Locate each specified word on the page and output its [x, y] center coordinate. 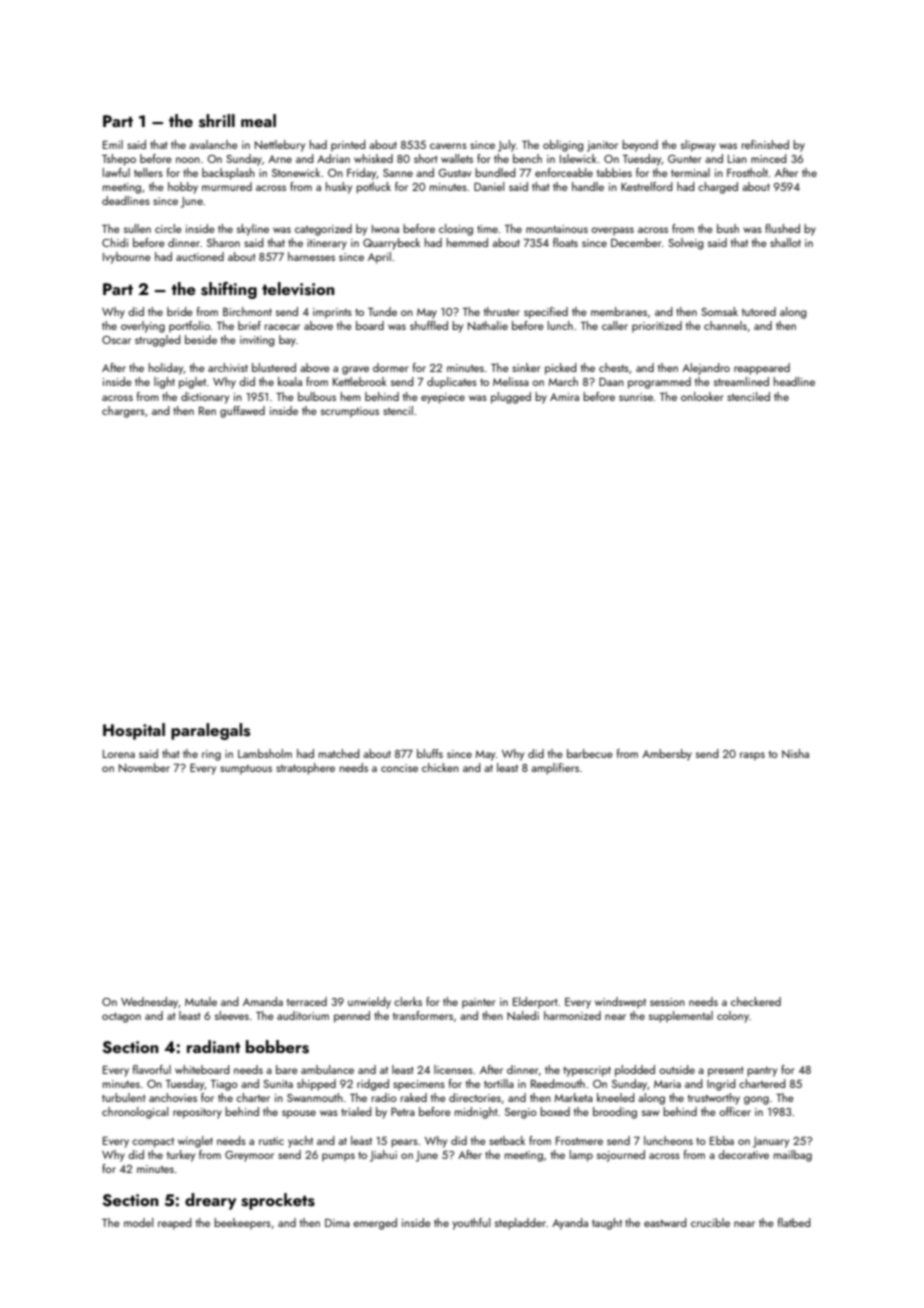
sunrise [636, 397]
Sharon [223, 242]
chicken [440, 767]
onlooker [702, 396]
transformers [423, 1015]
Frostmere [579, 1141]
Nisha [795, 753]
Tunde [382, 311]
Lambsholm [265, 753]
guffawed [242, 412]
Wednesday [149, 1003]
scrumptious [350, 412]
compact [153, 1143]
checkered [756, 1001]
